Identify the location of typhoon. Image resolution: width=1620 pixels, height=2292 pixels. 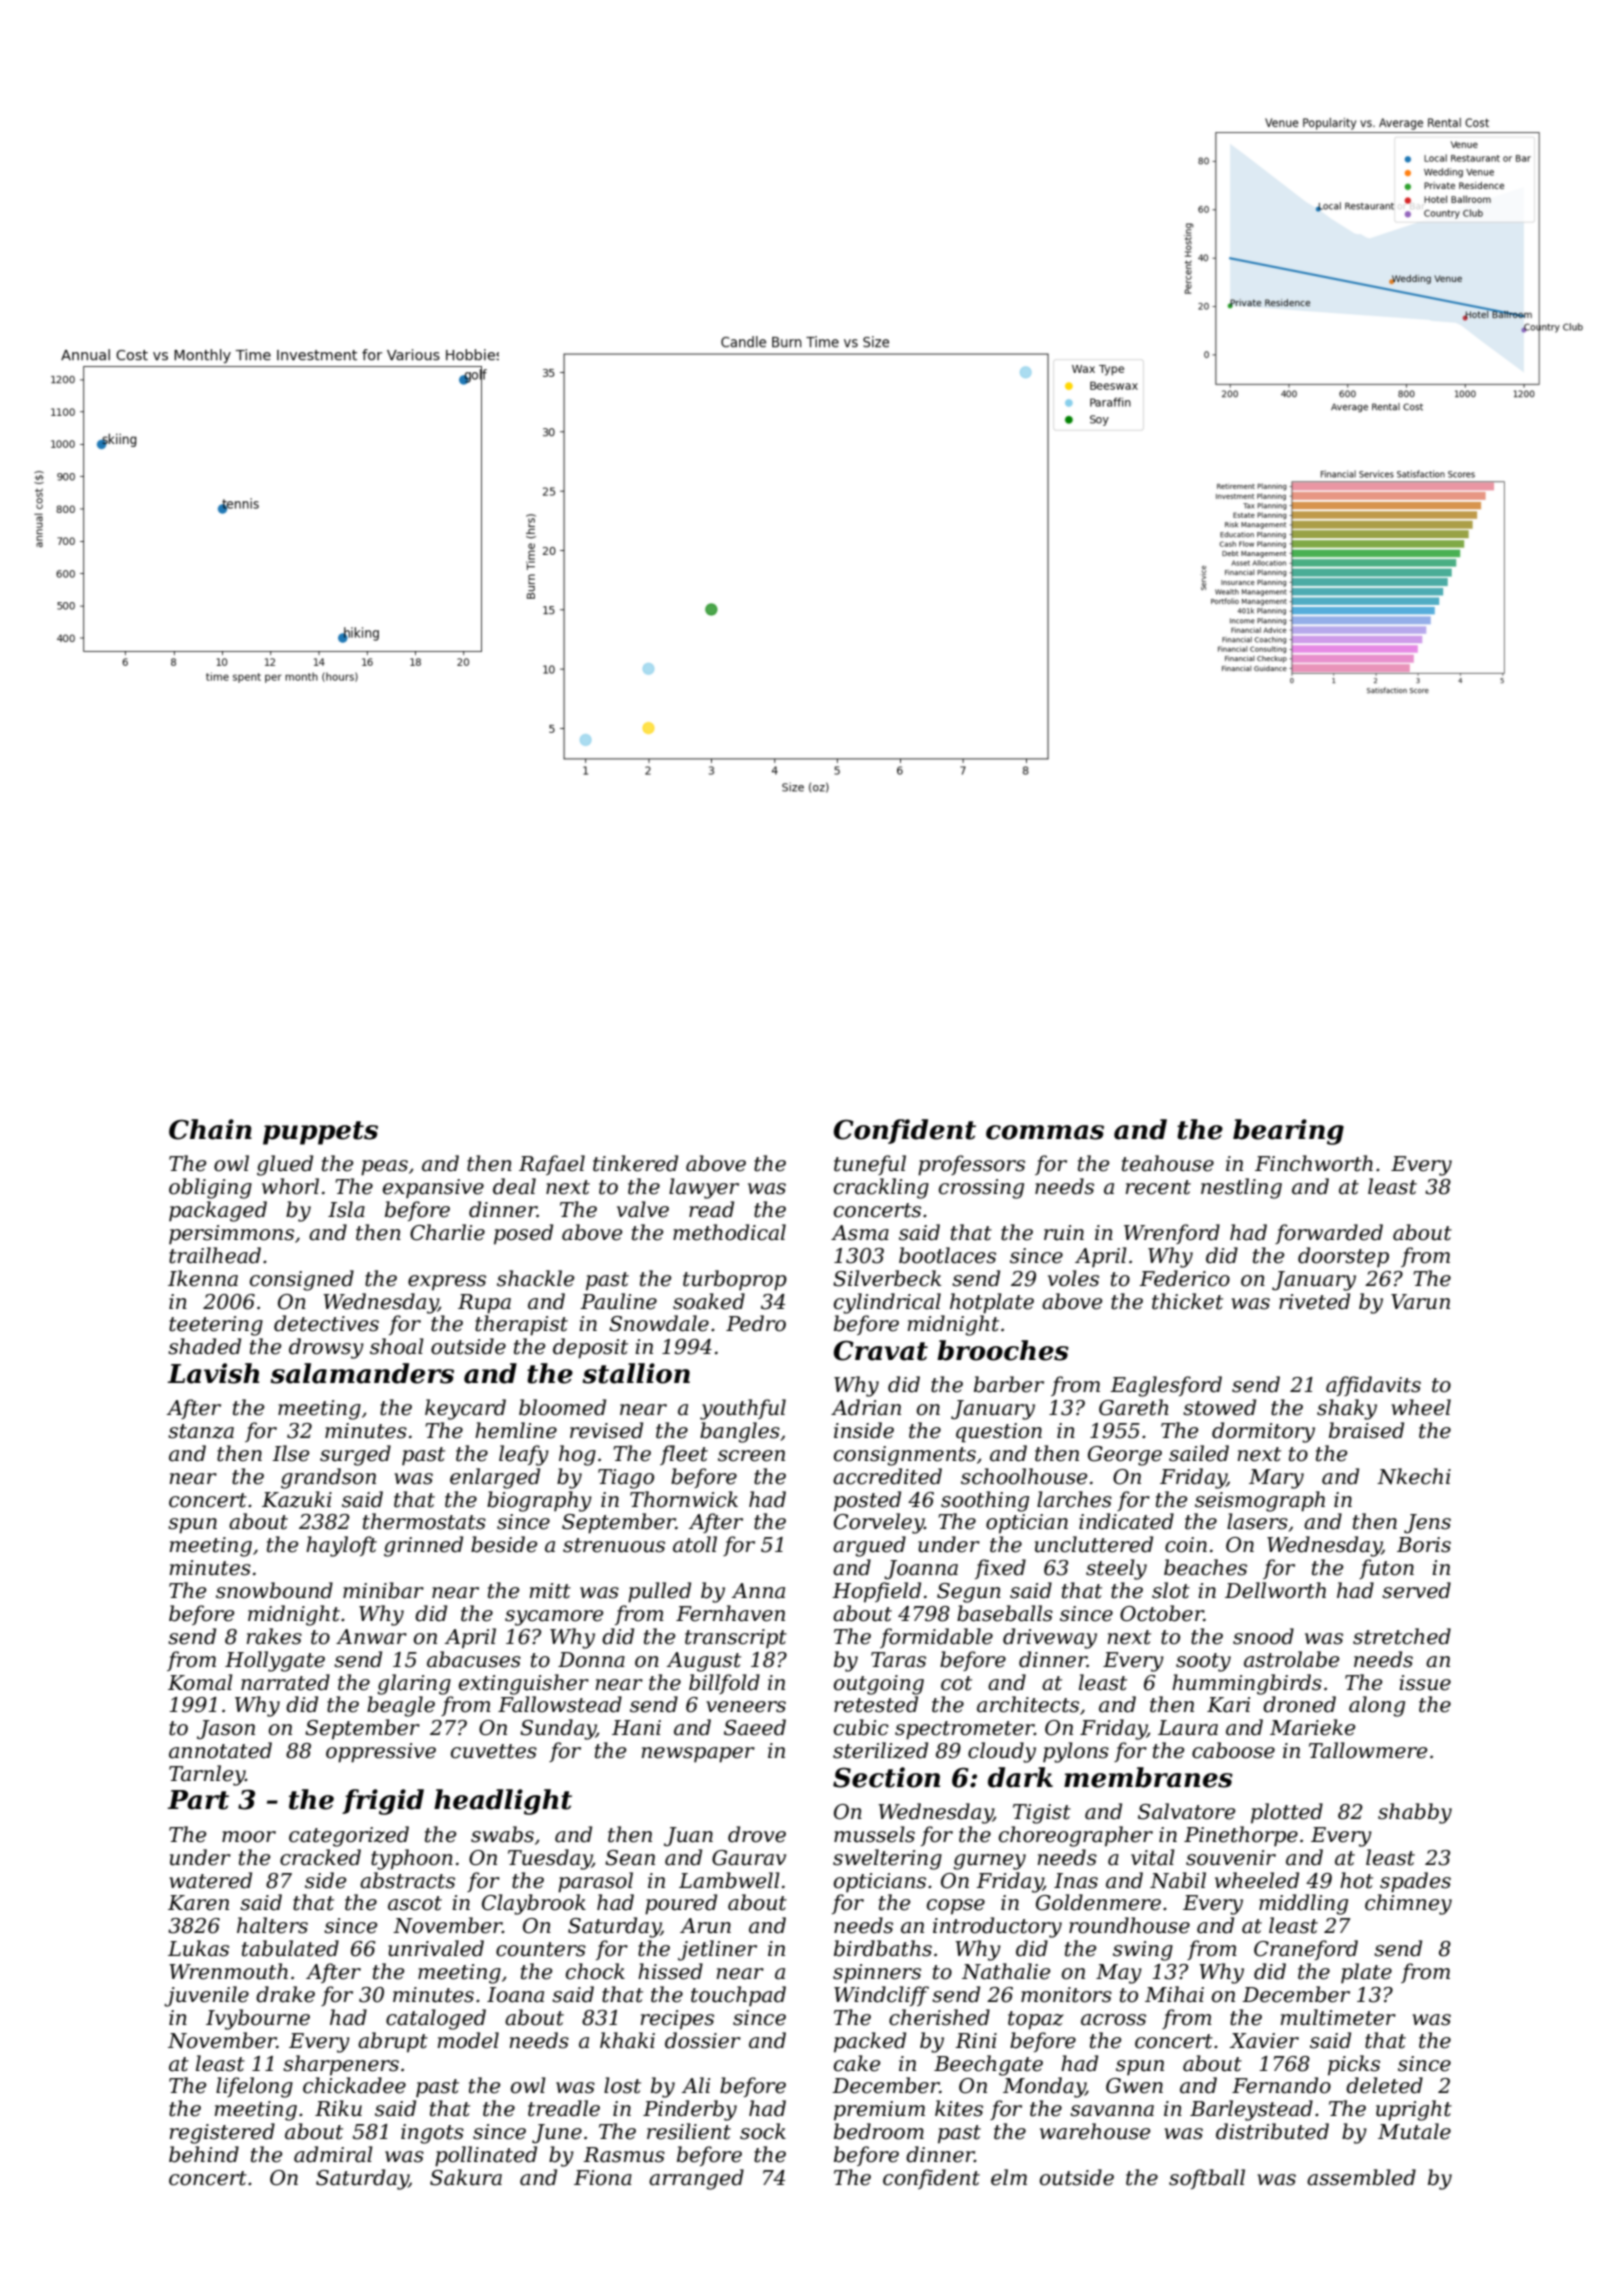
(412, 1859).
